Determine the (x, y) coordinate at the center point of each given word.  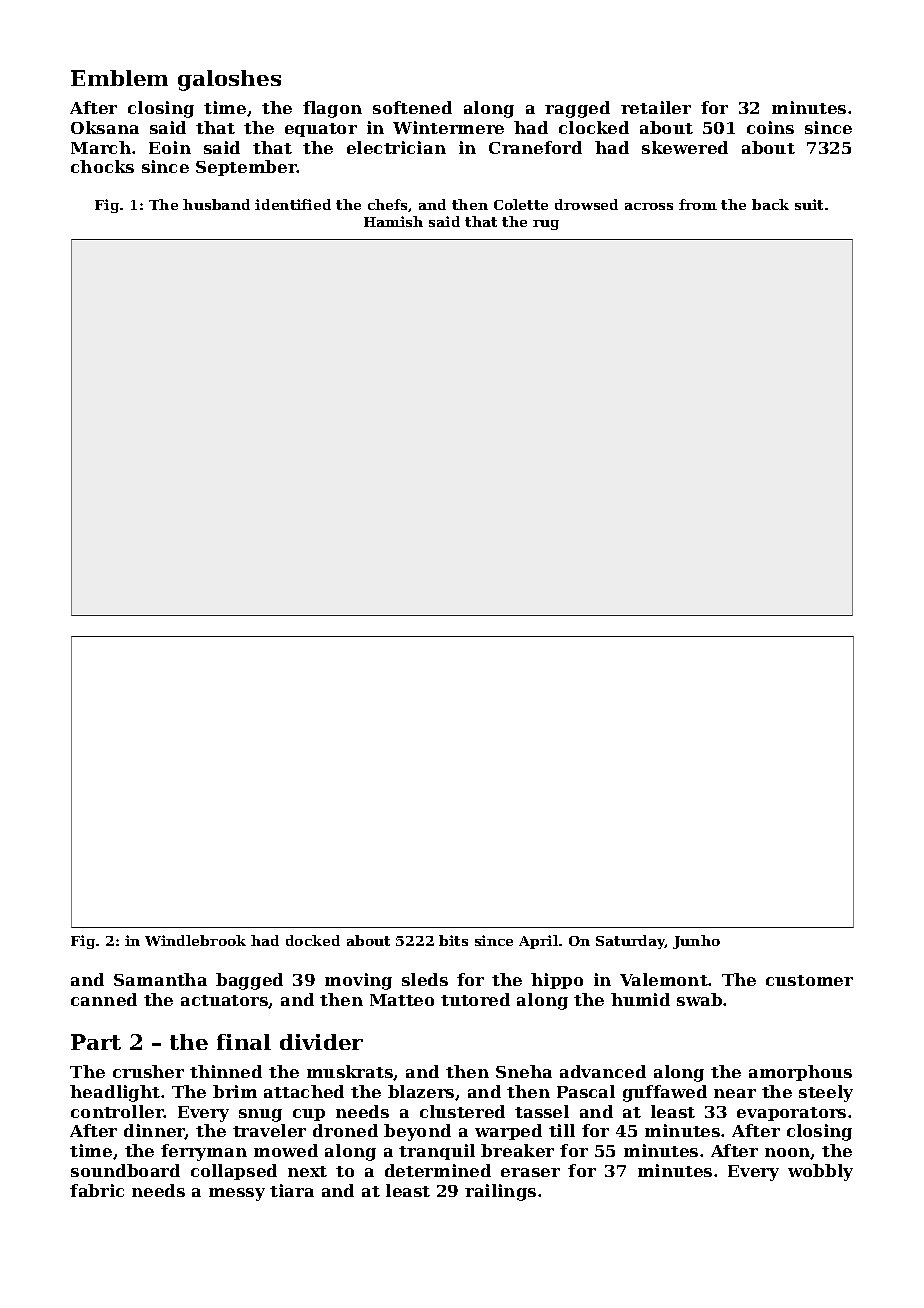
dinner (154, 1131)
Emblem (119, 78)
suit (809, 204)
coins (770, 127)
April (538, 942)
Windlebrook (195, 940)
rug (546, 225)
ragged (577, 109)
